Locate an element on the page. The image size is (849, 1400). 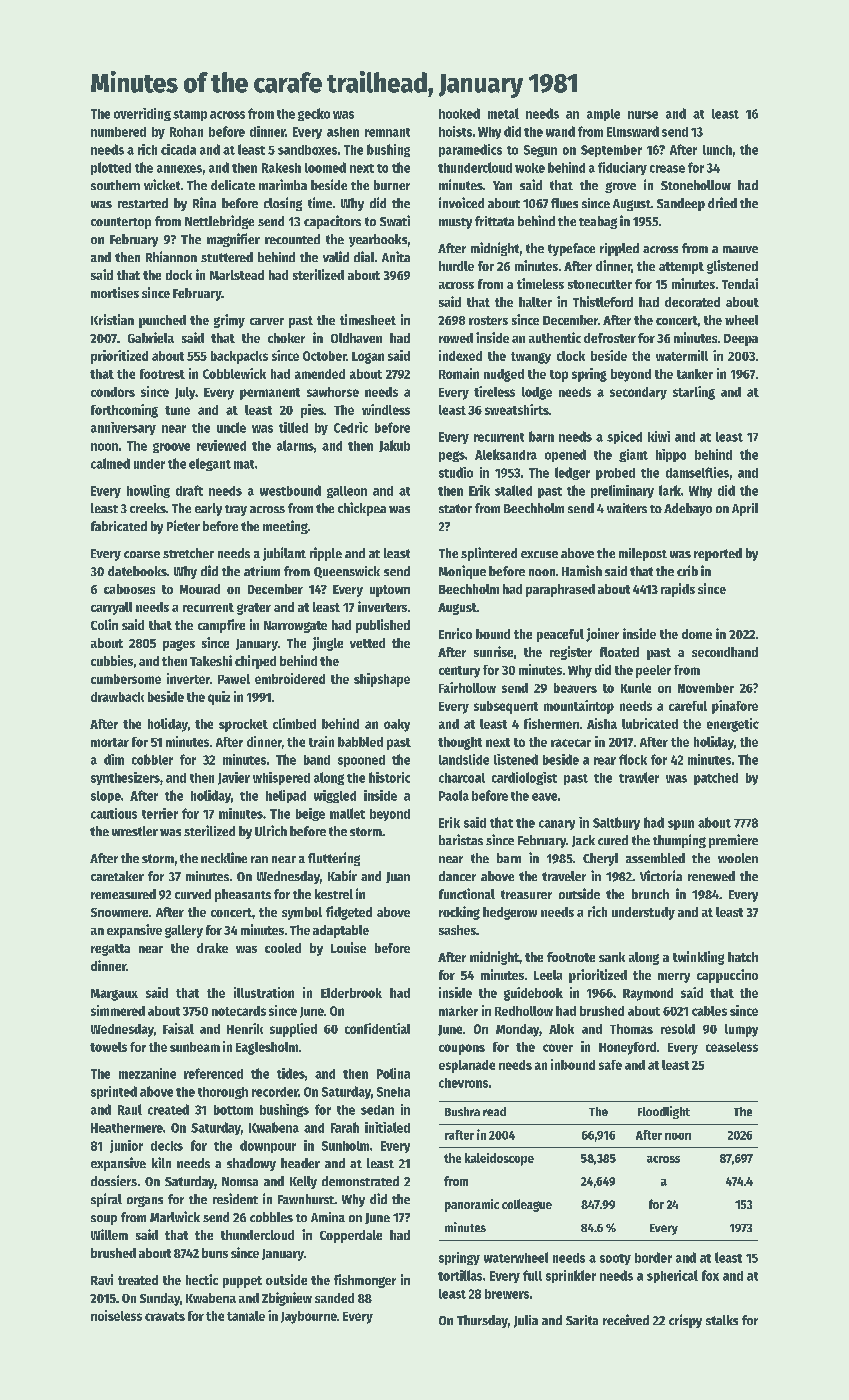
rosters is located at coordinates (488, 320).
